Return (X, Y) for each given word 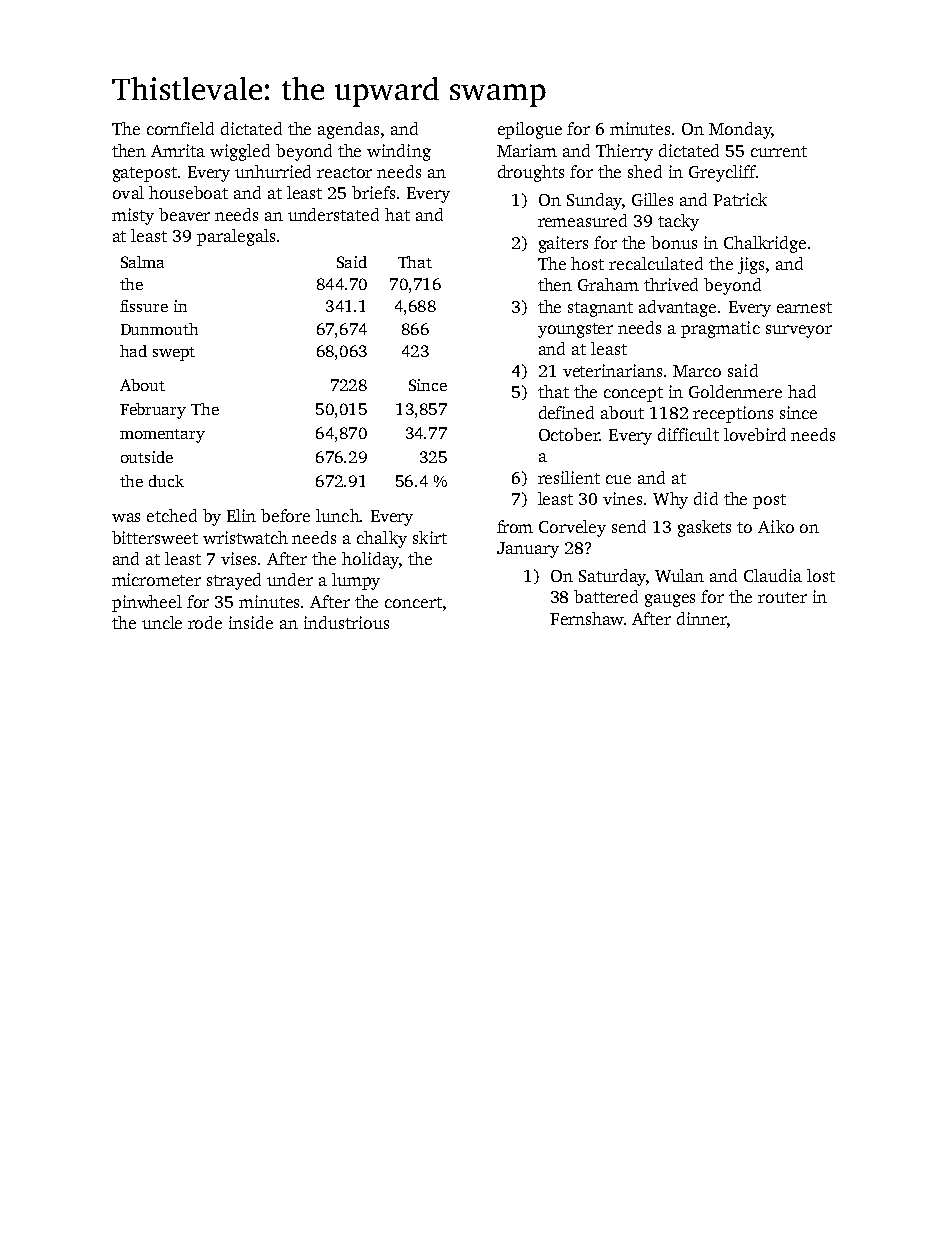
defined (566, 412)
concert (413, 602)
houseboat (188, 192)
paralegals (236, 237)
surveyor (799, 331)
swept (174, 354)
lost (821, 575)
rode (205, 622)
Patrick (740, 199)
